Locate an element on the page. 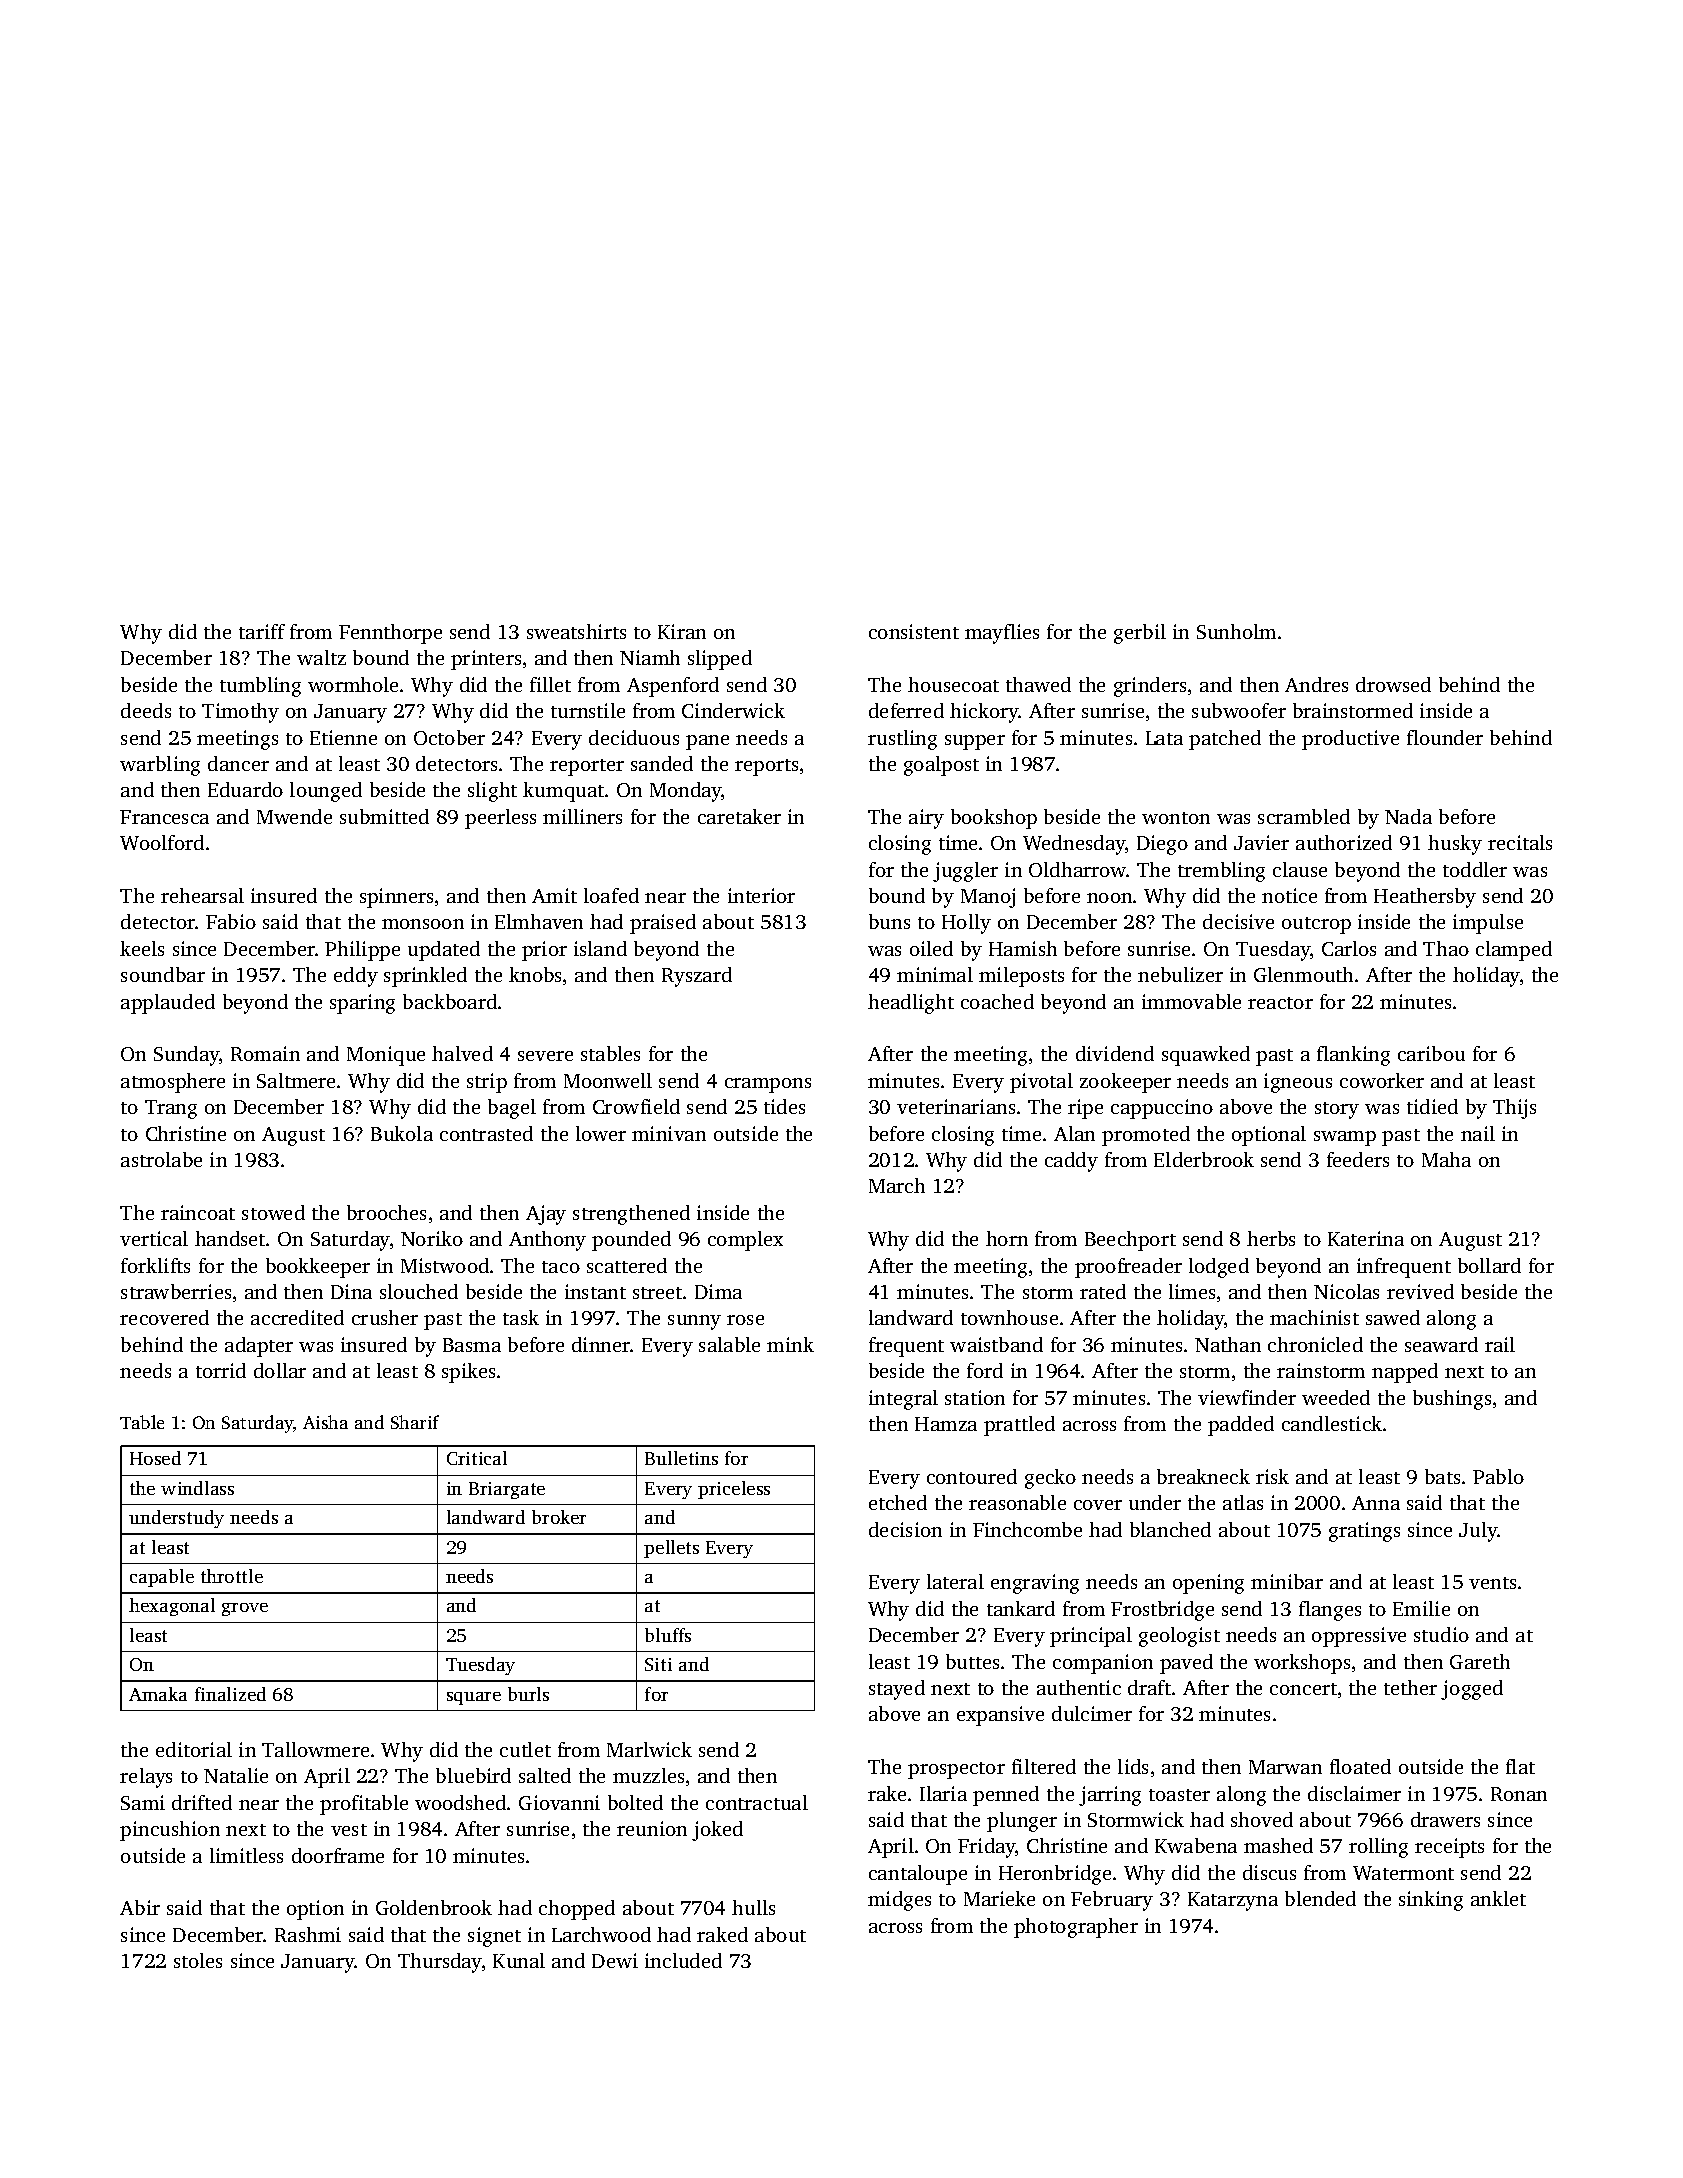 The image size is (1683, 2178). risk is located at coordinates (1272, 1476).
